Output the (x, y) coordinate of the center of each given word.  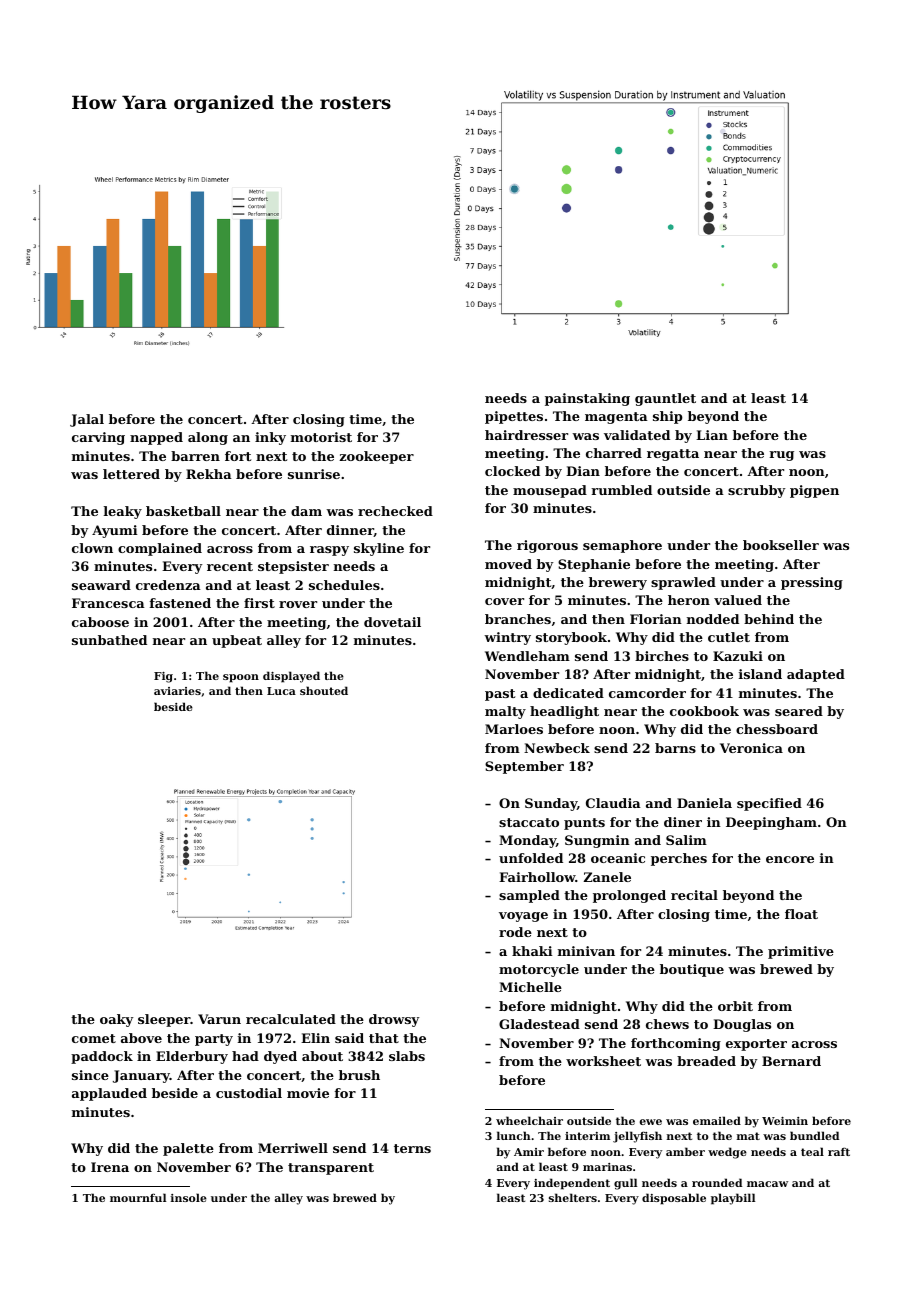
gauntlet (665, 399)
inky (270, 438)
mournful (138, 1197)
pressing (812, 583)
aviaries (177, 691)
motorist (321, 437)
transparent (331, 1169)
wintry (507, 638)
